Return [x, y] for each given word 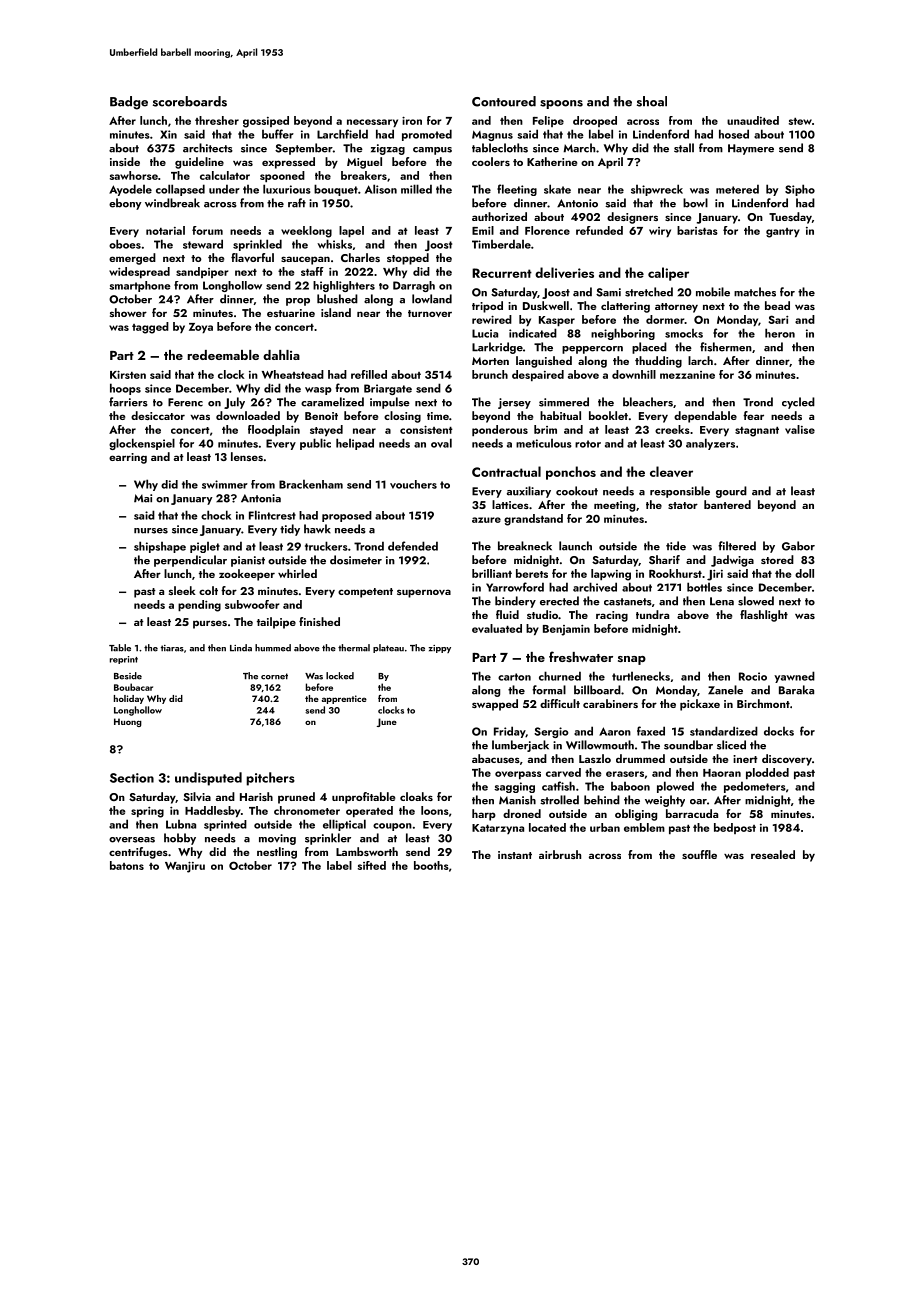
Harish [256, 796]
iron [412, 120]
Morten [490, 361]
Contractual [506, 471]
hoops [125, 389]
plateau [388, 648]
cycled [798, 403]
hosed [734, 134]
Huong [128, 722]
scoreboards [190, 101]
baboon [630, 786]
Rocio [753, 676]
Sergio [551, 732]
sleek [182, 590]
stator [683, 505]
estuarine [291, 313]
